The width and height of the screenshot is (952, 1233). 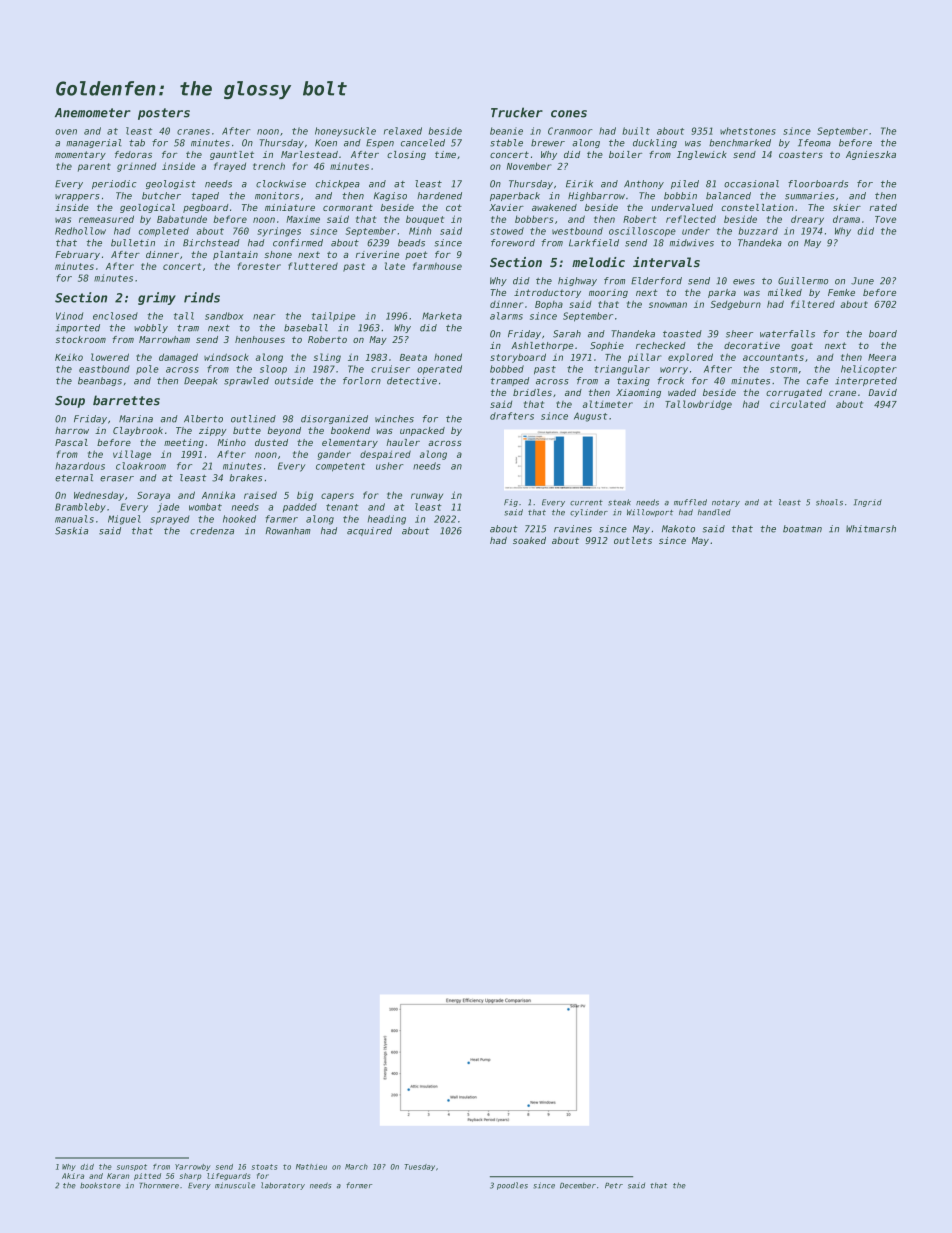 What do you see at coordinates (369, 531) in the screenshot?
I see `acquired` at bounding box center [369, 531].
